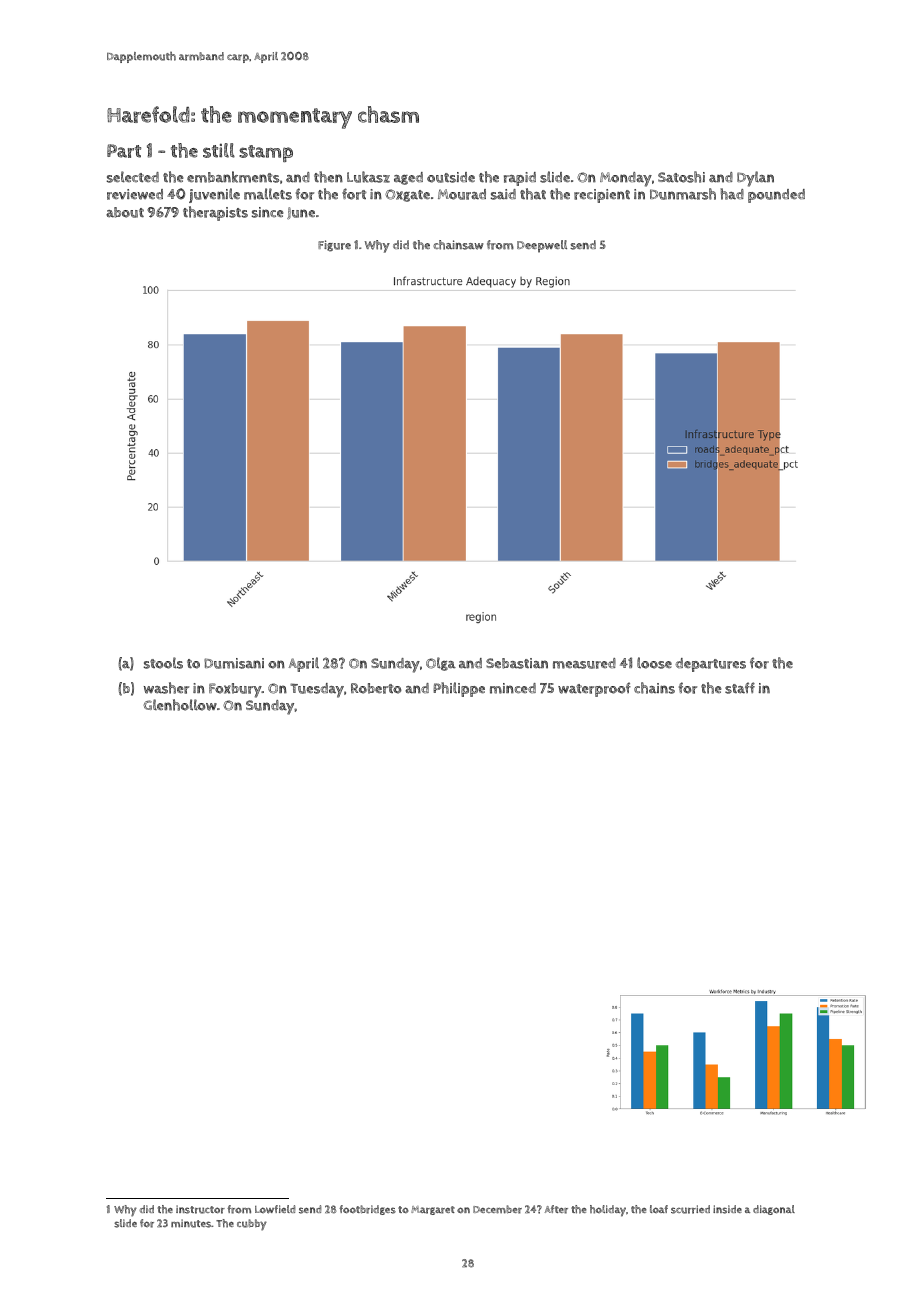 The image size is (924, 1308). What do you see at coordinates (594, 689) in the screenshot?
I see `waterproof` at bounding box center [594, 689].
